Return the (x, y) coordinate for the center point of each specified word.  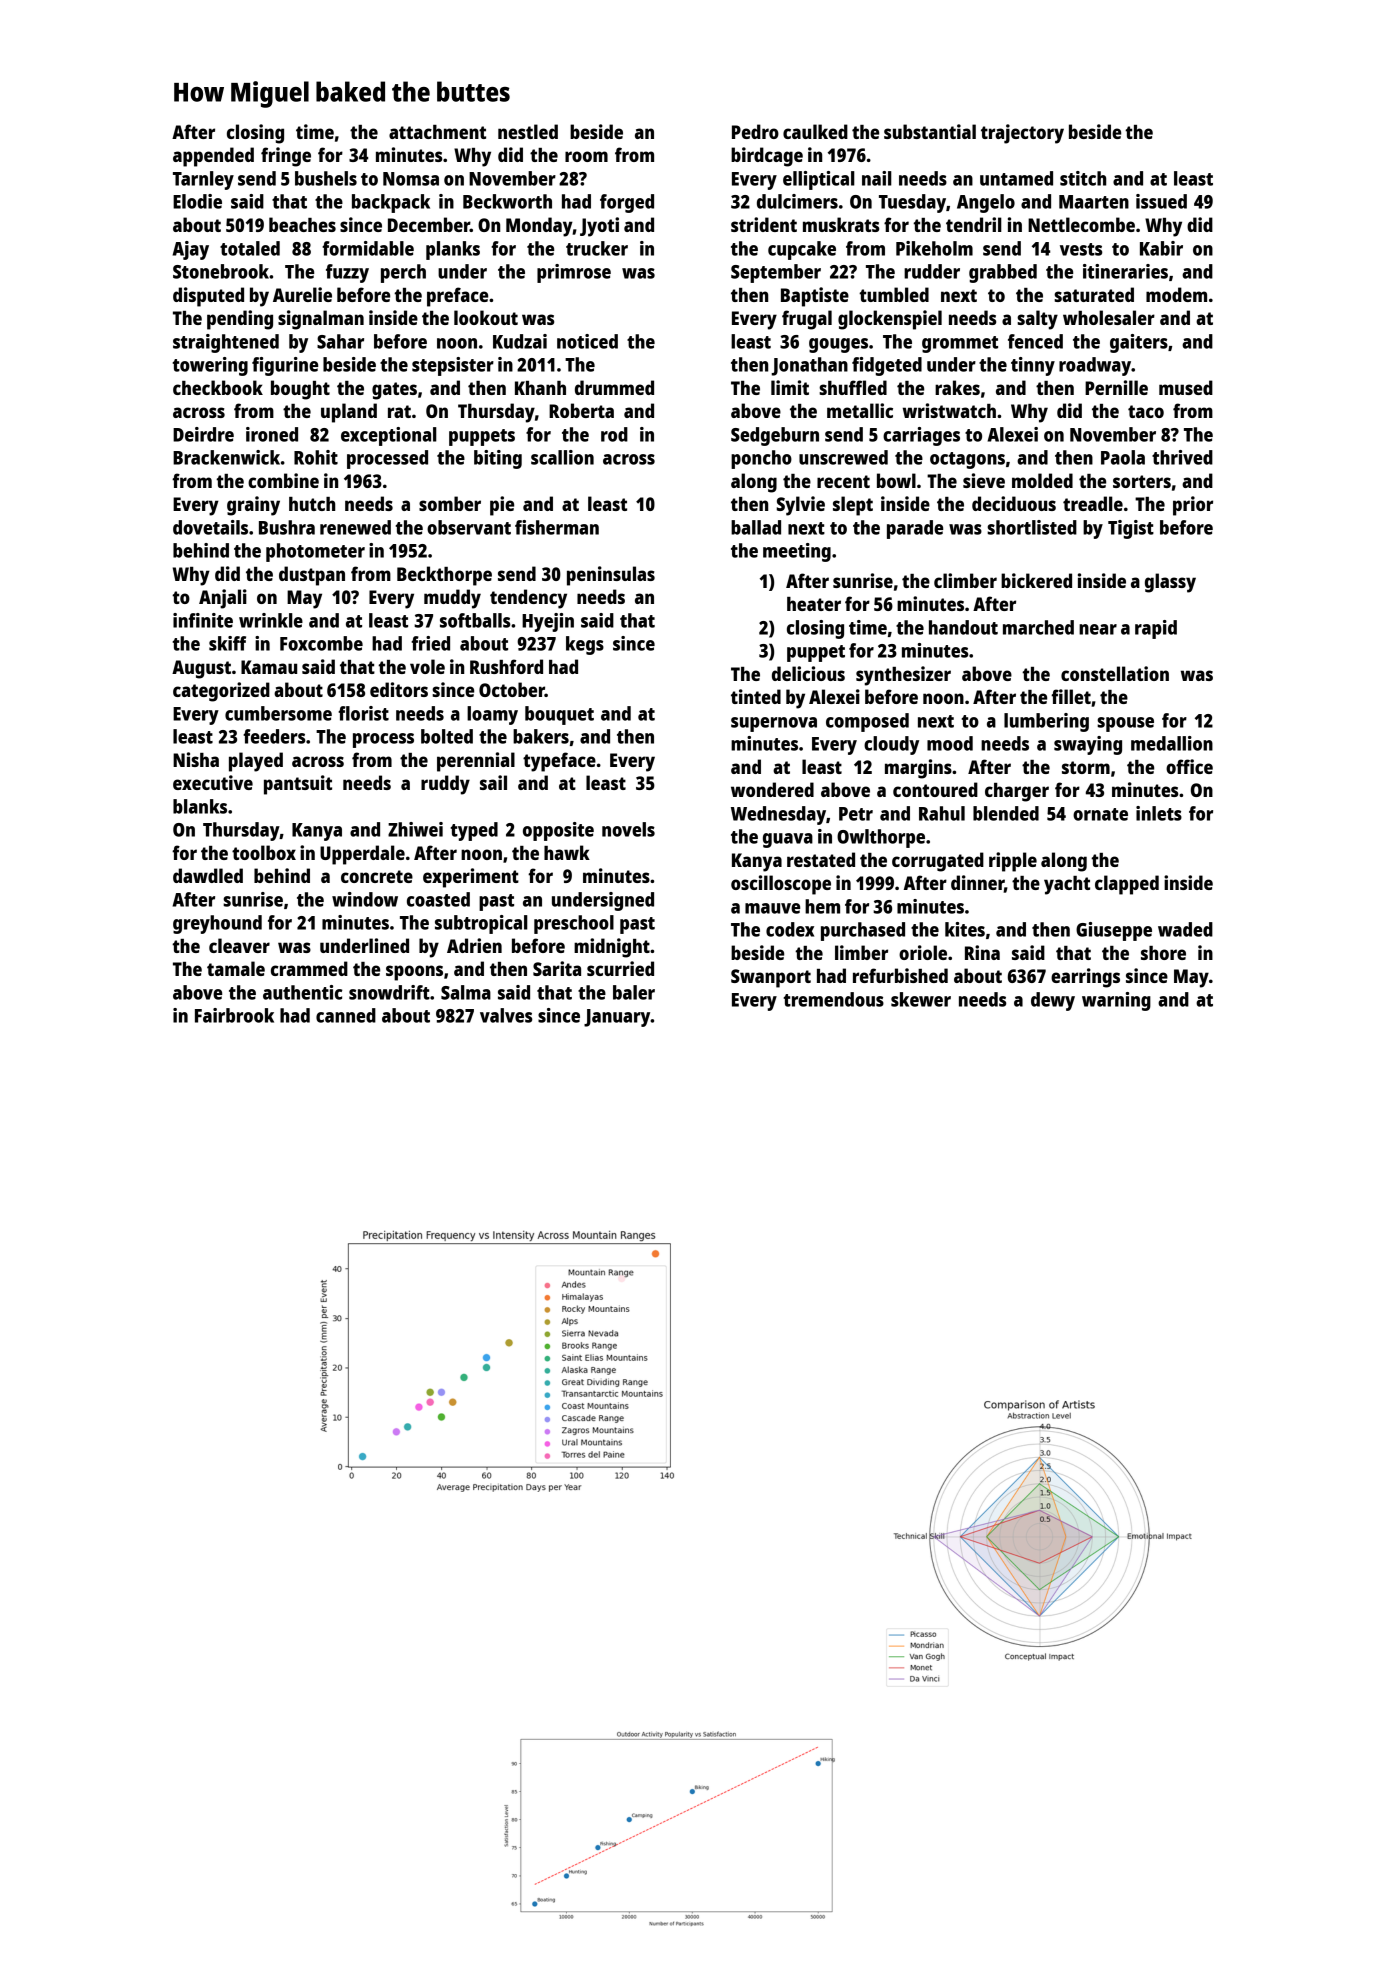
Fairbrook (234, 1015)
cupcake (802, 250)
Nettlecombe (1081, 224)
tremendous (834, 999)
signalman (321, 320)
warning (1116, 1001)
